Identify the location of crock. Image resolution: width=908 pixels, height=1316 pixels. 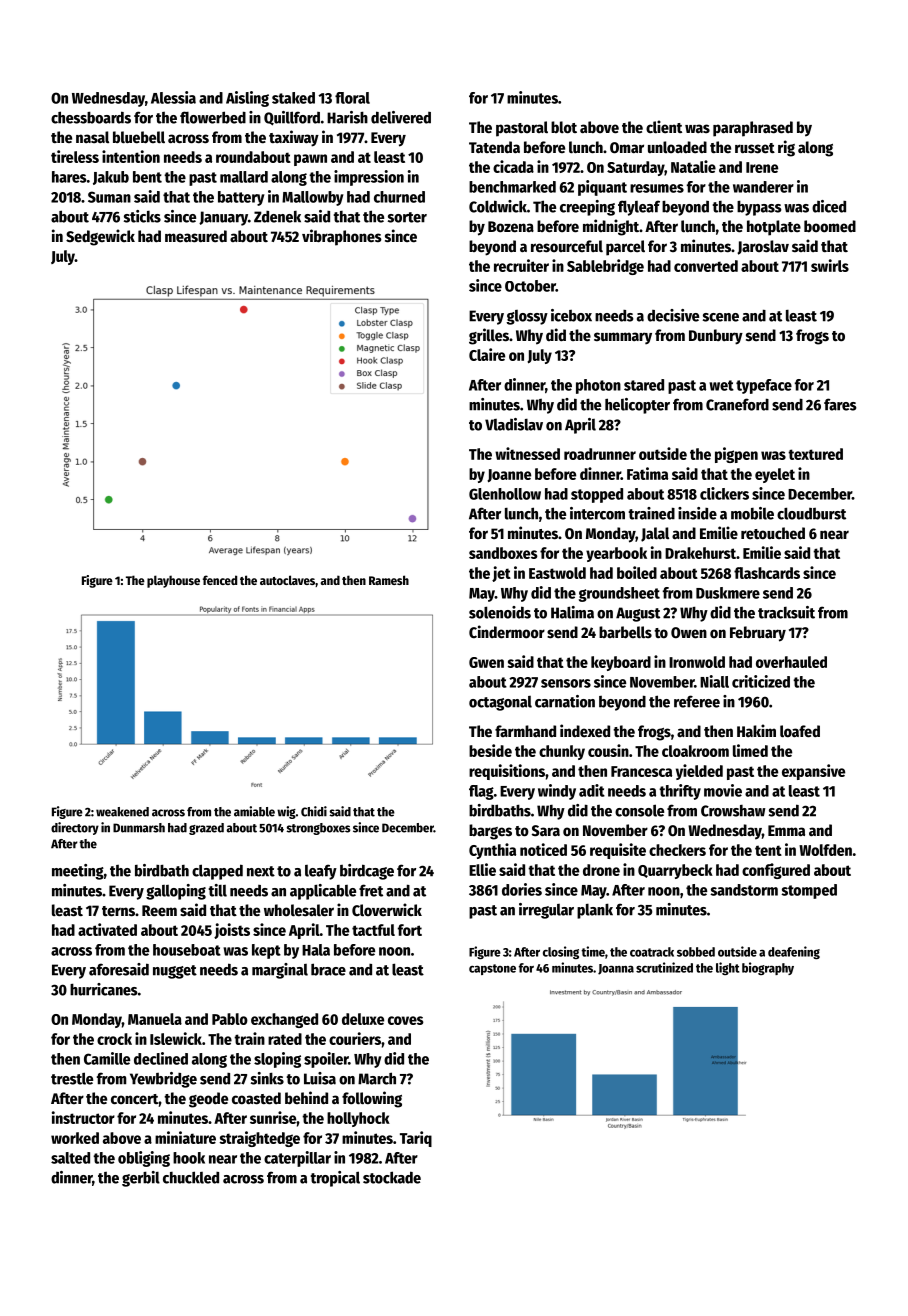
(114, 1039).
